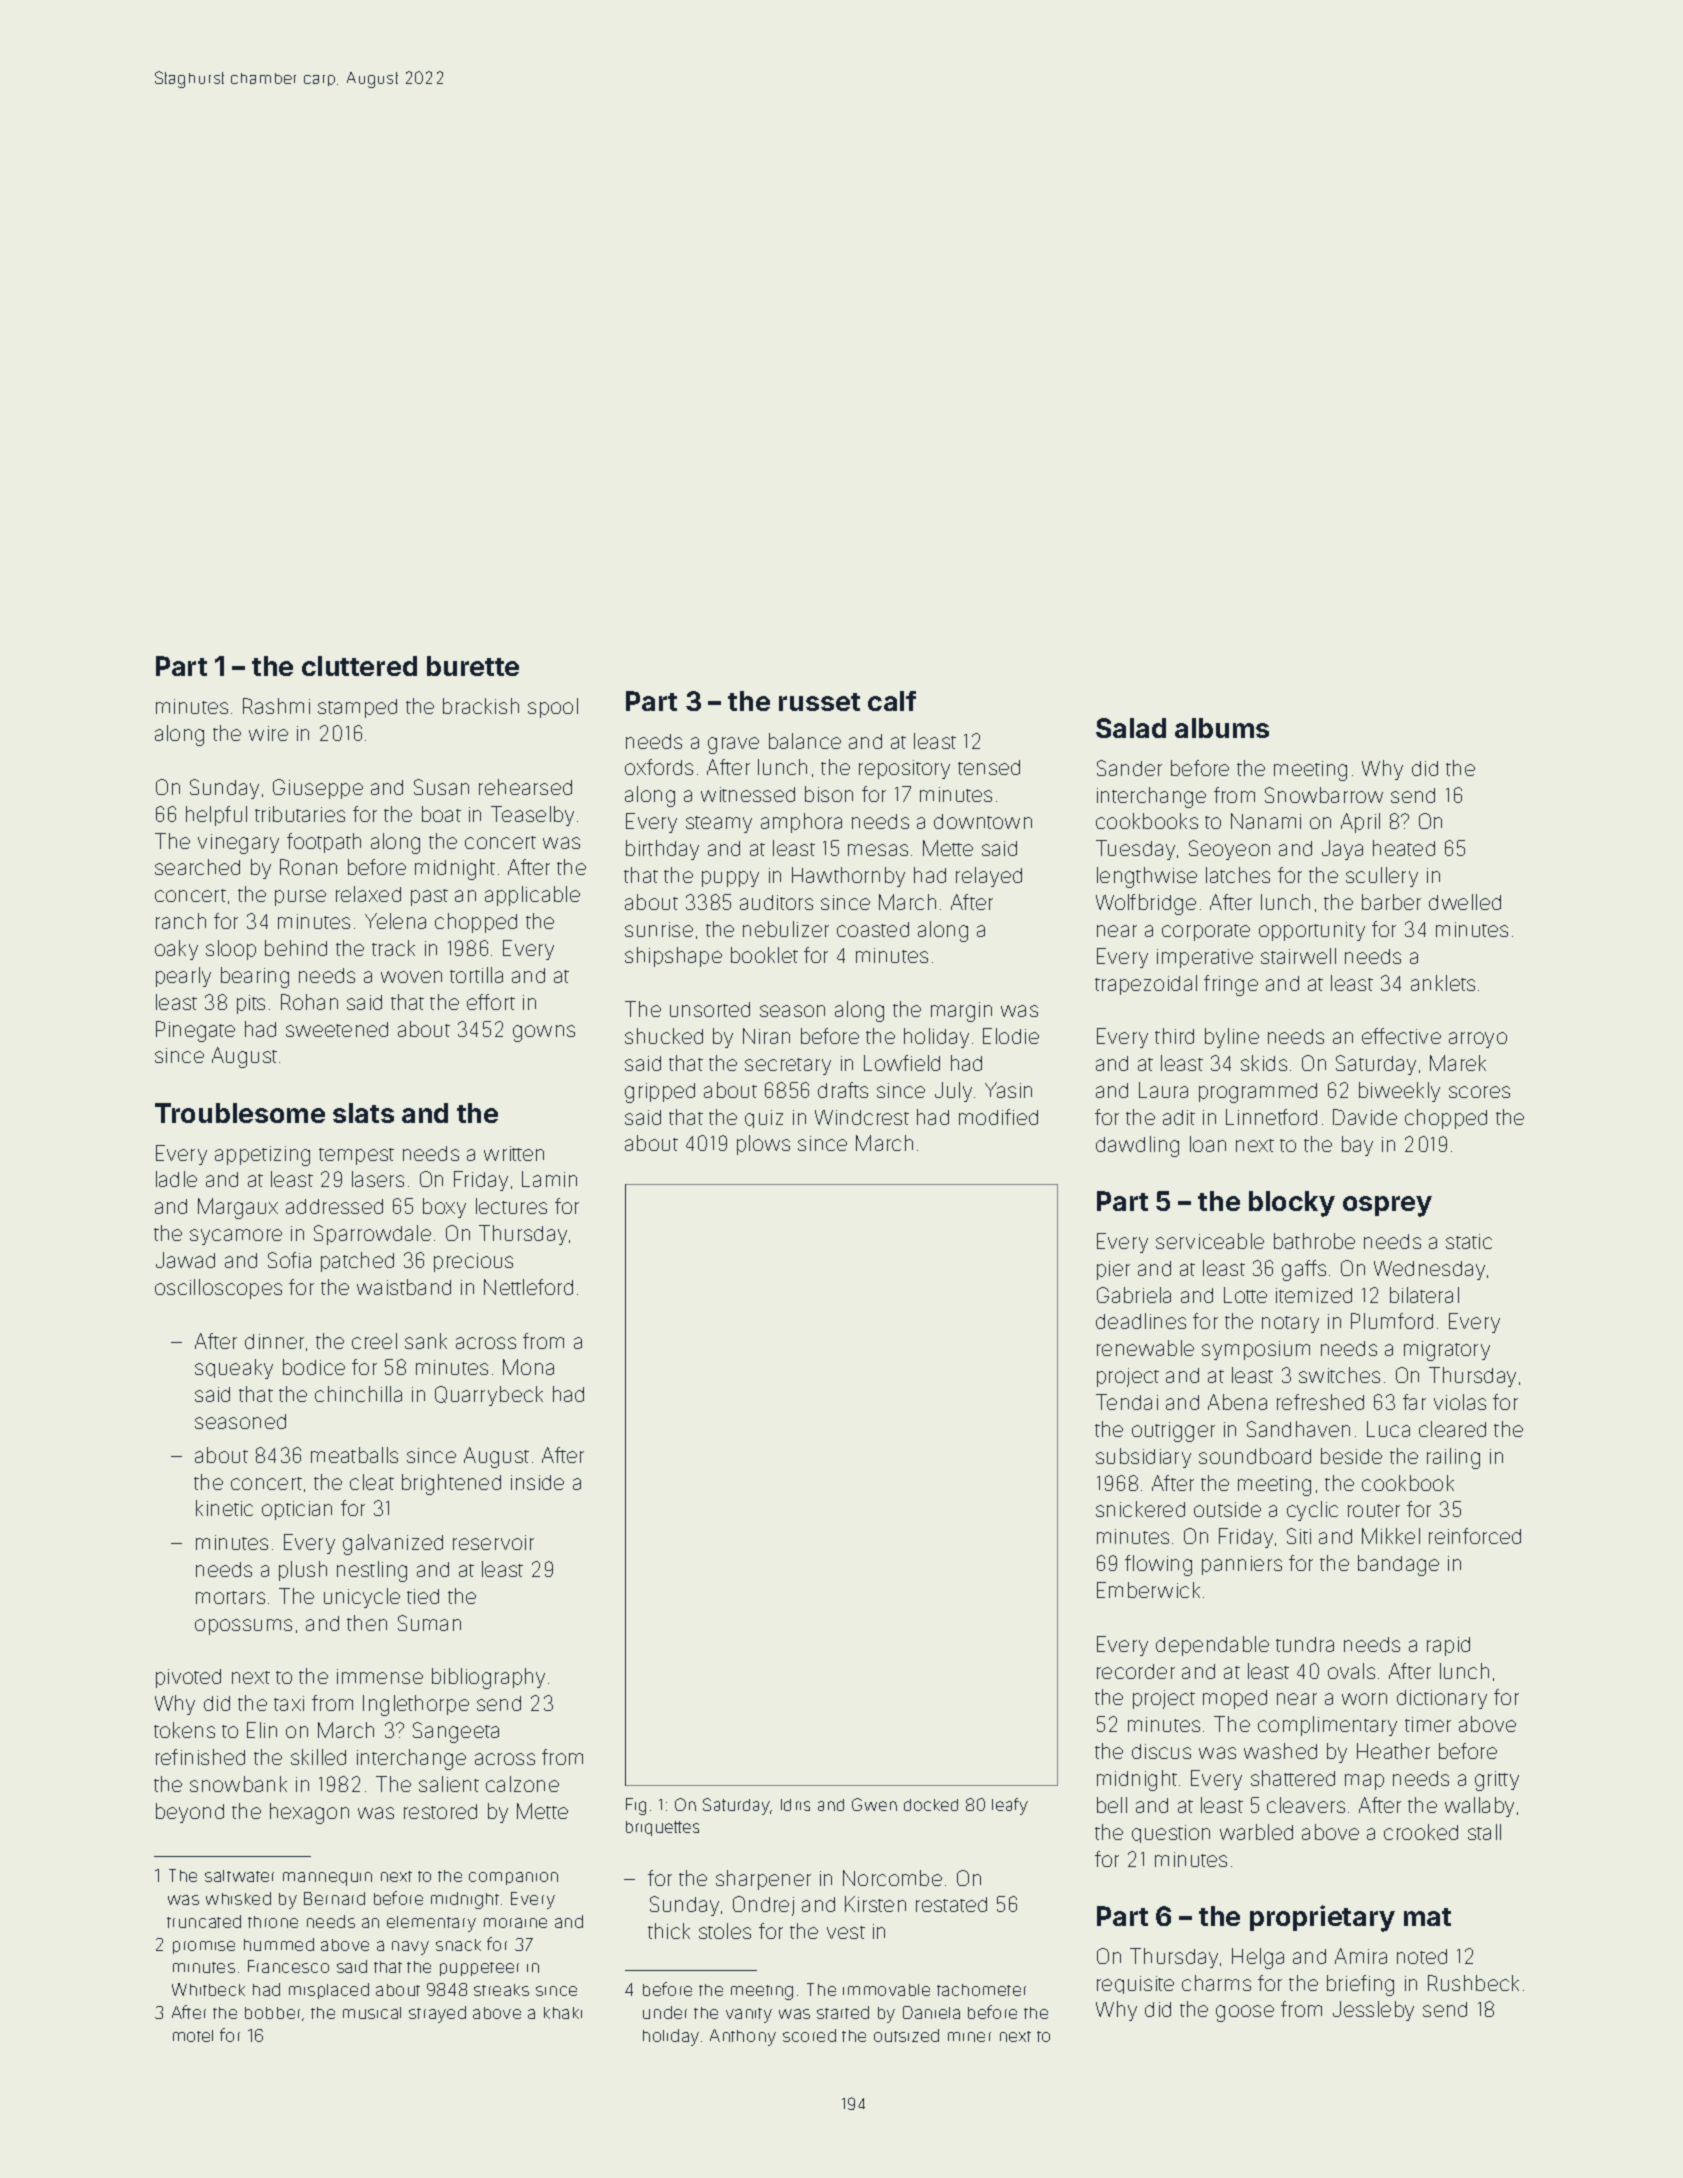 Image resolution: width=1683 pixels, height=2178 pixels. What do you see at coordinates (1143, 1458) in the screenshot?
I see `subsidiary` at bounding box center [1143, 1458].
